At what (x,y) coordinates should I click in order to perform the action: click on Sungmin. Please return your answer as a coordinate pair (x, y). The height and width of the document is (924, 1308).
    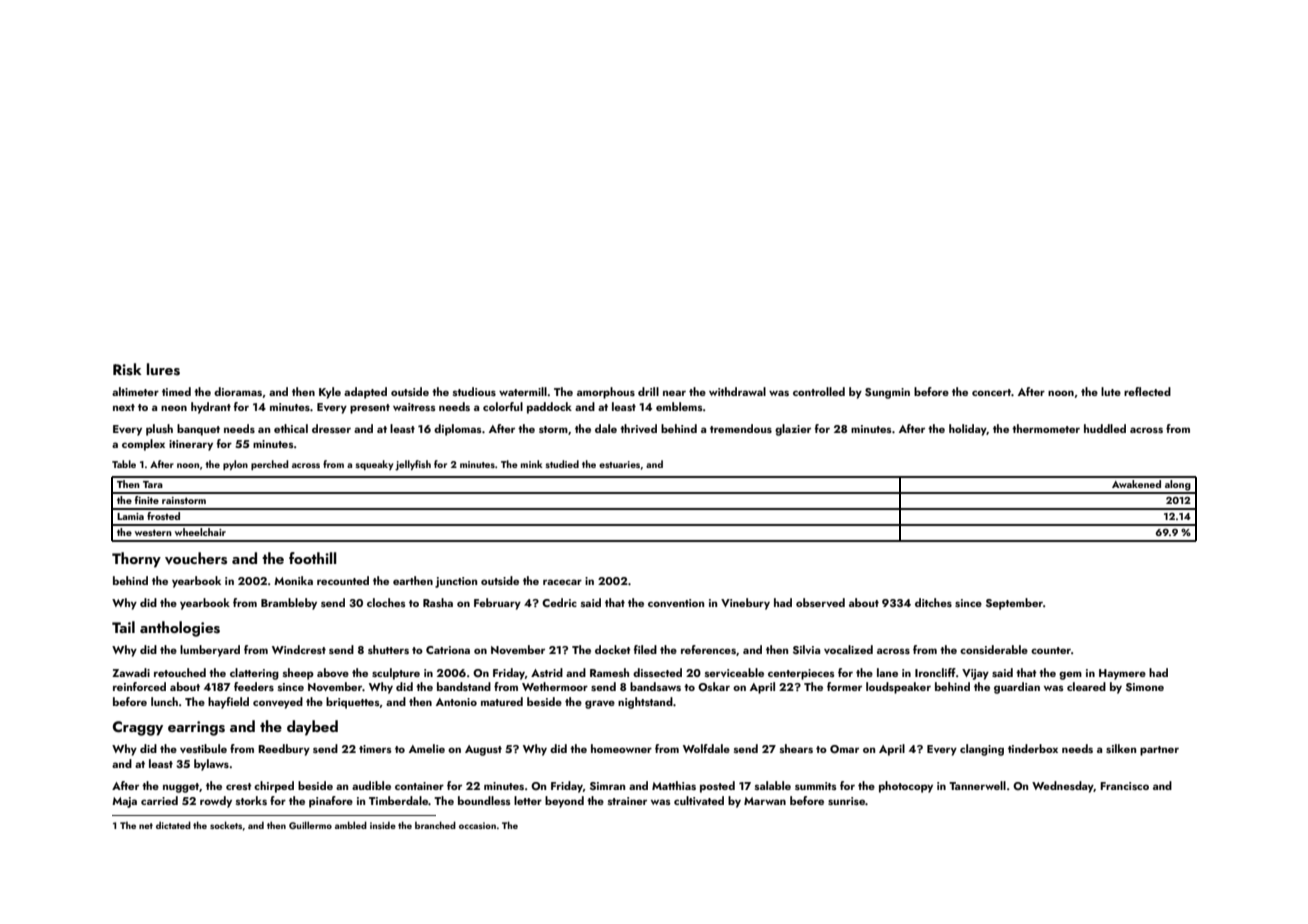
    Looking at the image, I should click on (887, 393).
